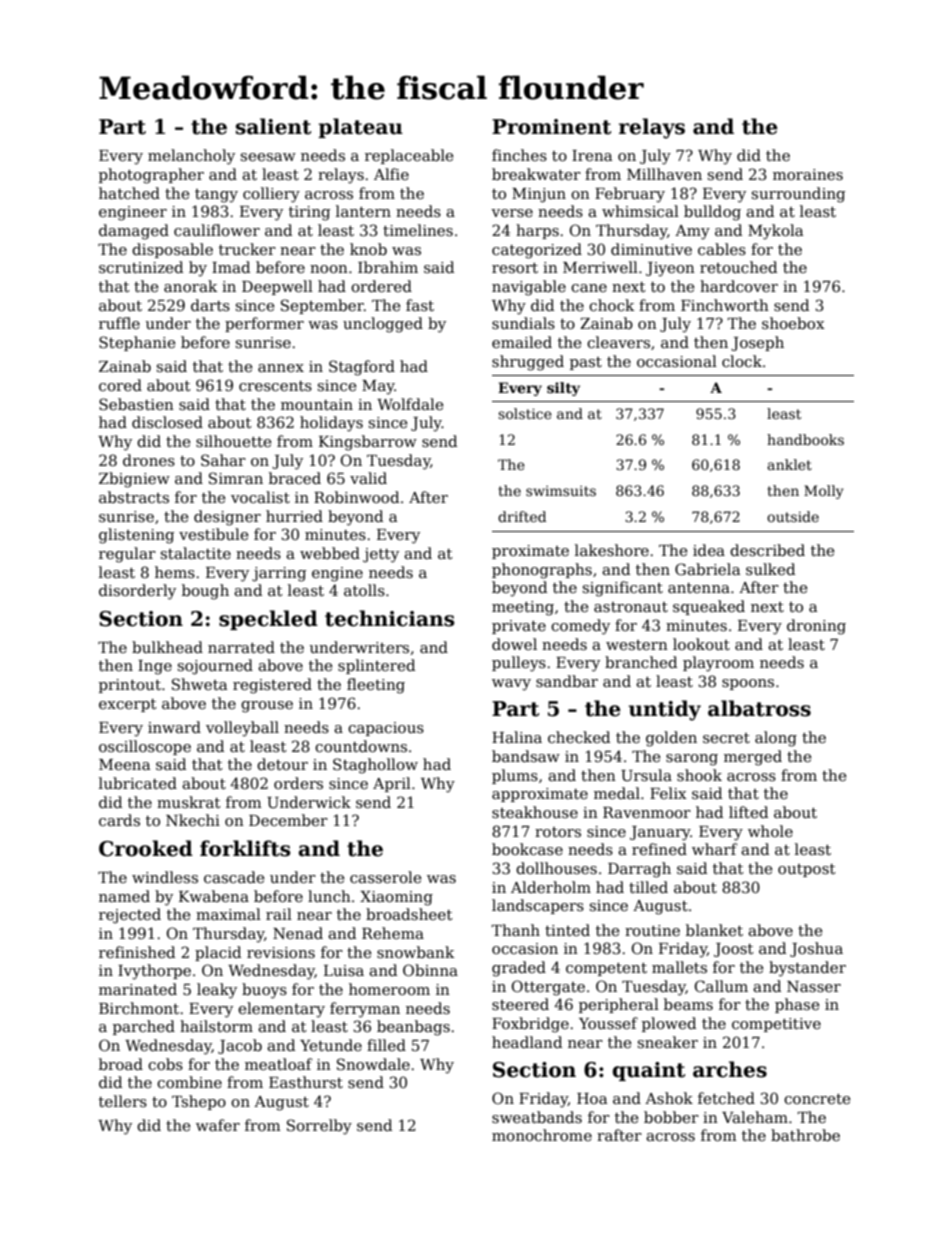  What do you see at coordinates (275, 386) in the document?
I see `crescents` at bounding box center [275, 386].
